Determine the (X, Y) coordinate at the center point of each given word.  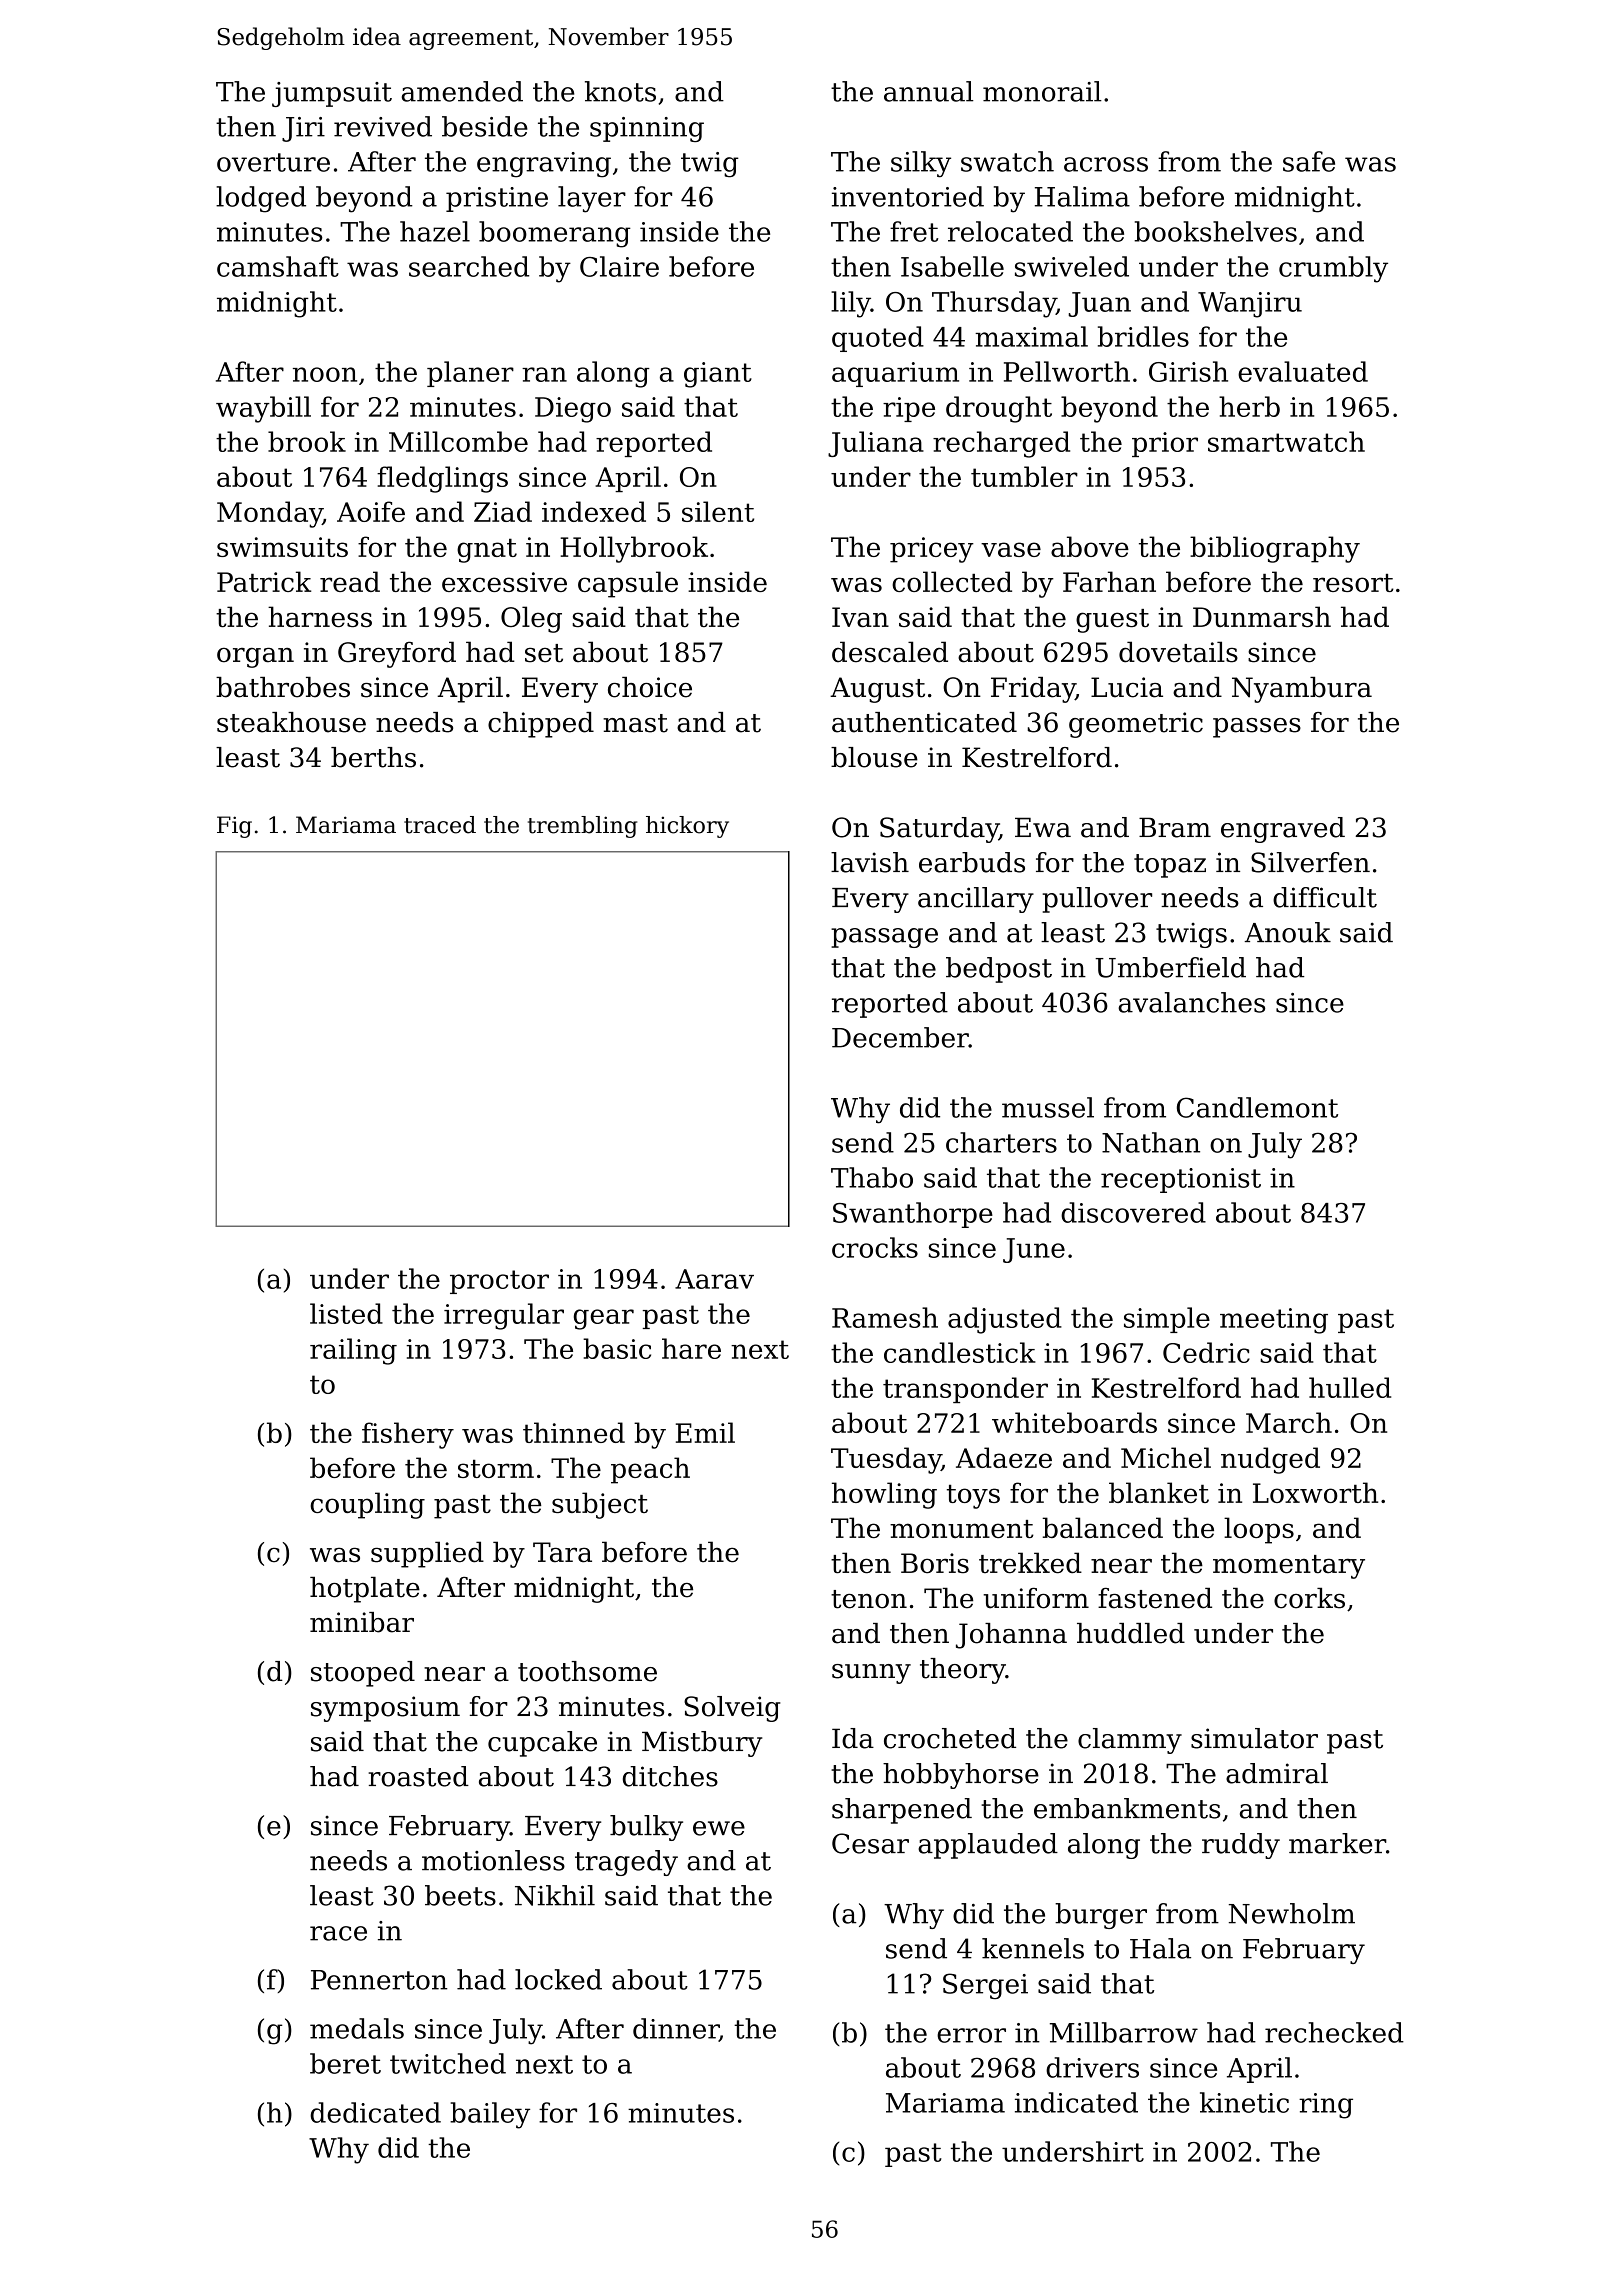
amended (462, 91)
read (350, 581)
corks (1309, 1598)
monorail (1042, 91)
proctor (499, 1282)
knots (620, 91)
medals (357, 2028)
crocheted (950, 1738)
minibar (362, 1622)
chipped (541, 725)
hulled (1350, 1387)
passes (1257, 728)
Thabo (872, 1177)
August (877, 690)
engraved (1283, 830)
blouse (874, 757)
